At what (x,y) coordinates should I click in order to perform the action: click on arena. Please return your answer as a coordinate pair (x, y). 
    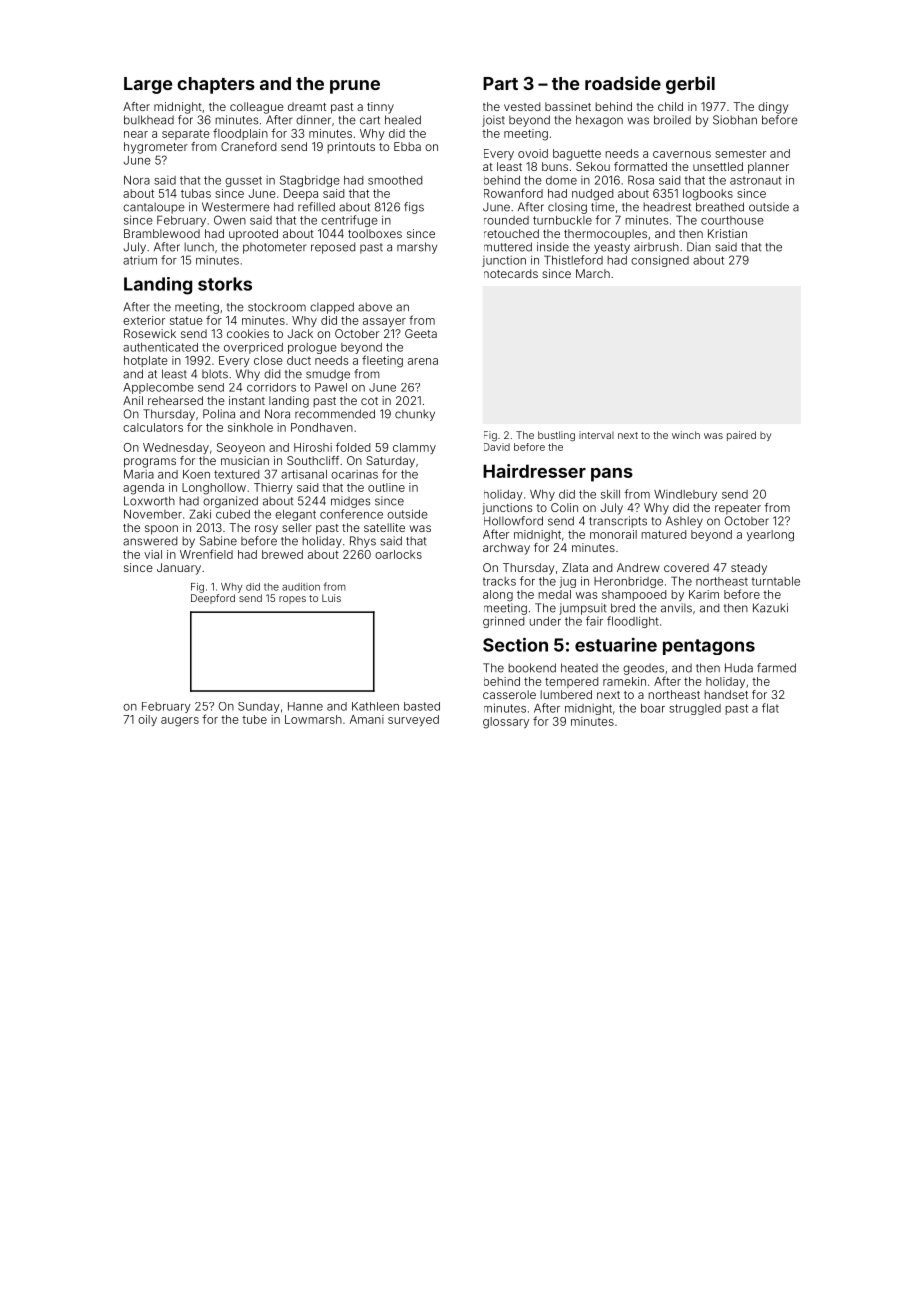
    Looking at the image, I should click on (423, 361).
